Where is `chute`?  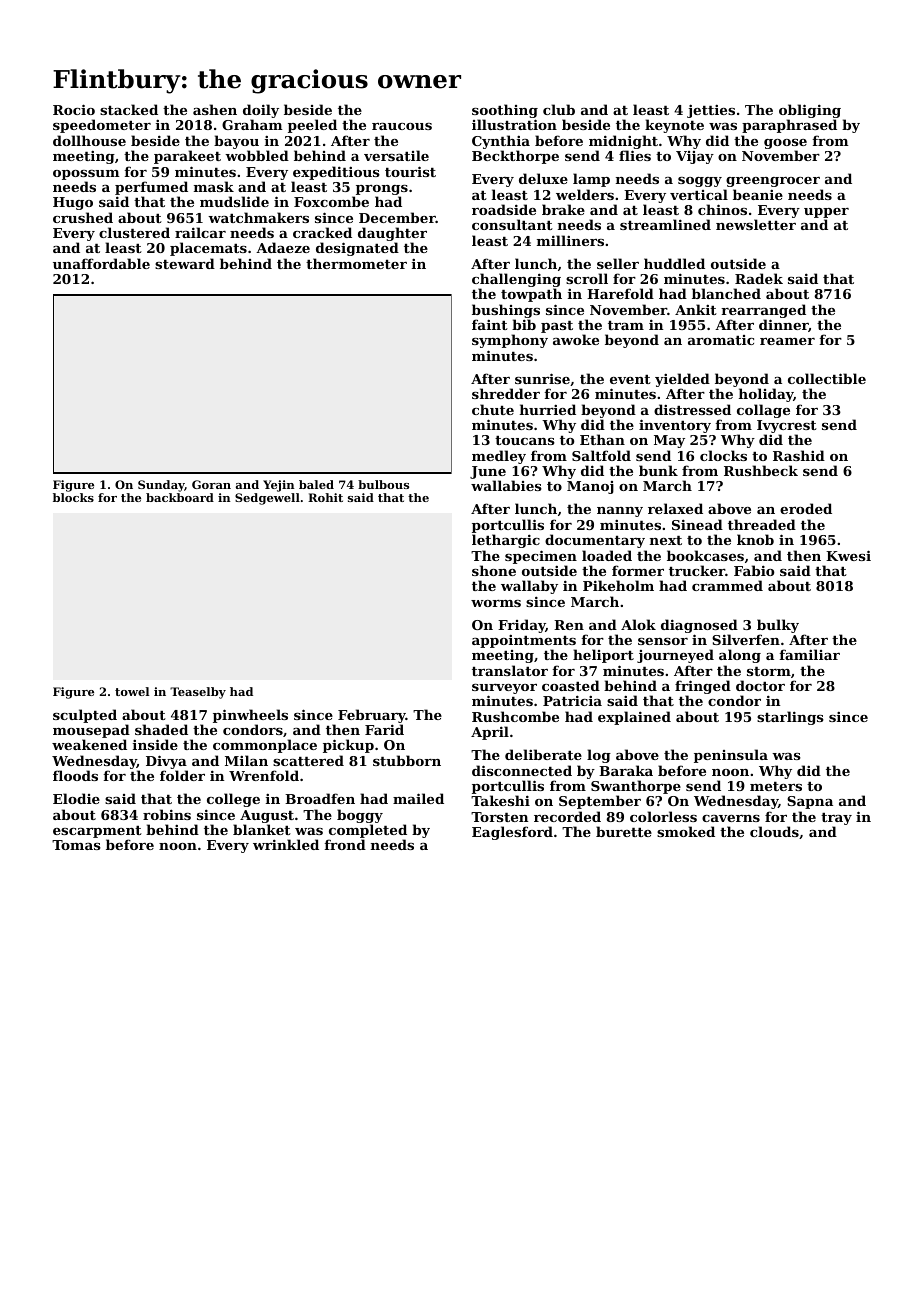 chute is located at coordinates (493, 409).
